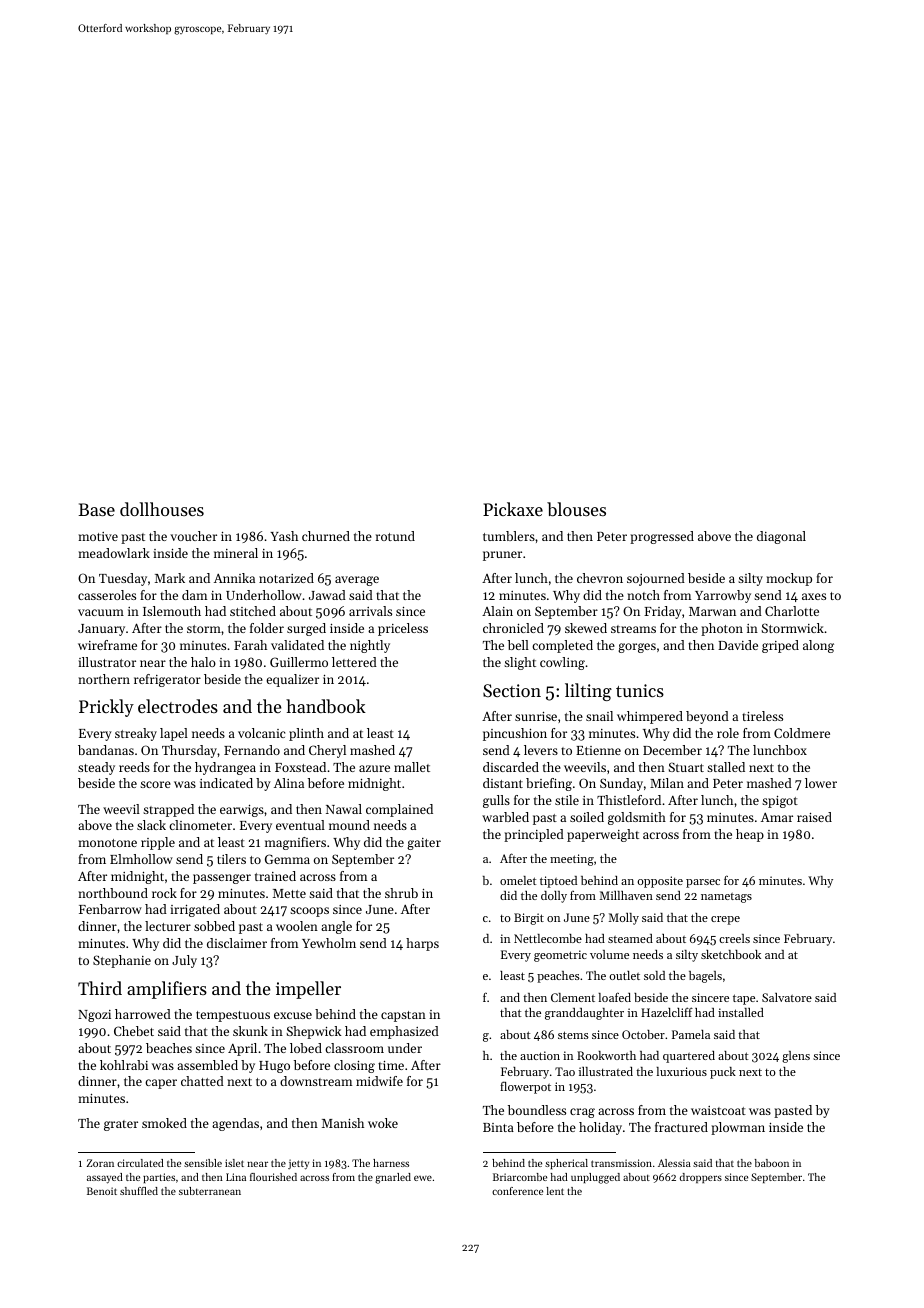  Describe the element at coordinates (203, 1163) in the document. I see `sensible` at that location.
